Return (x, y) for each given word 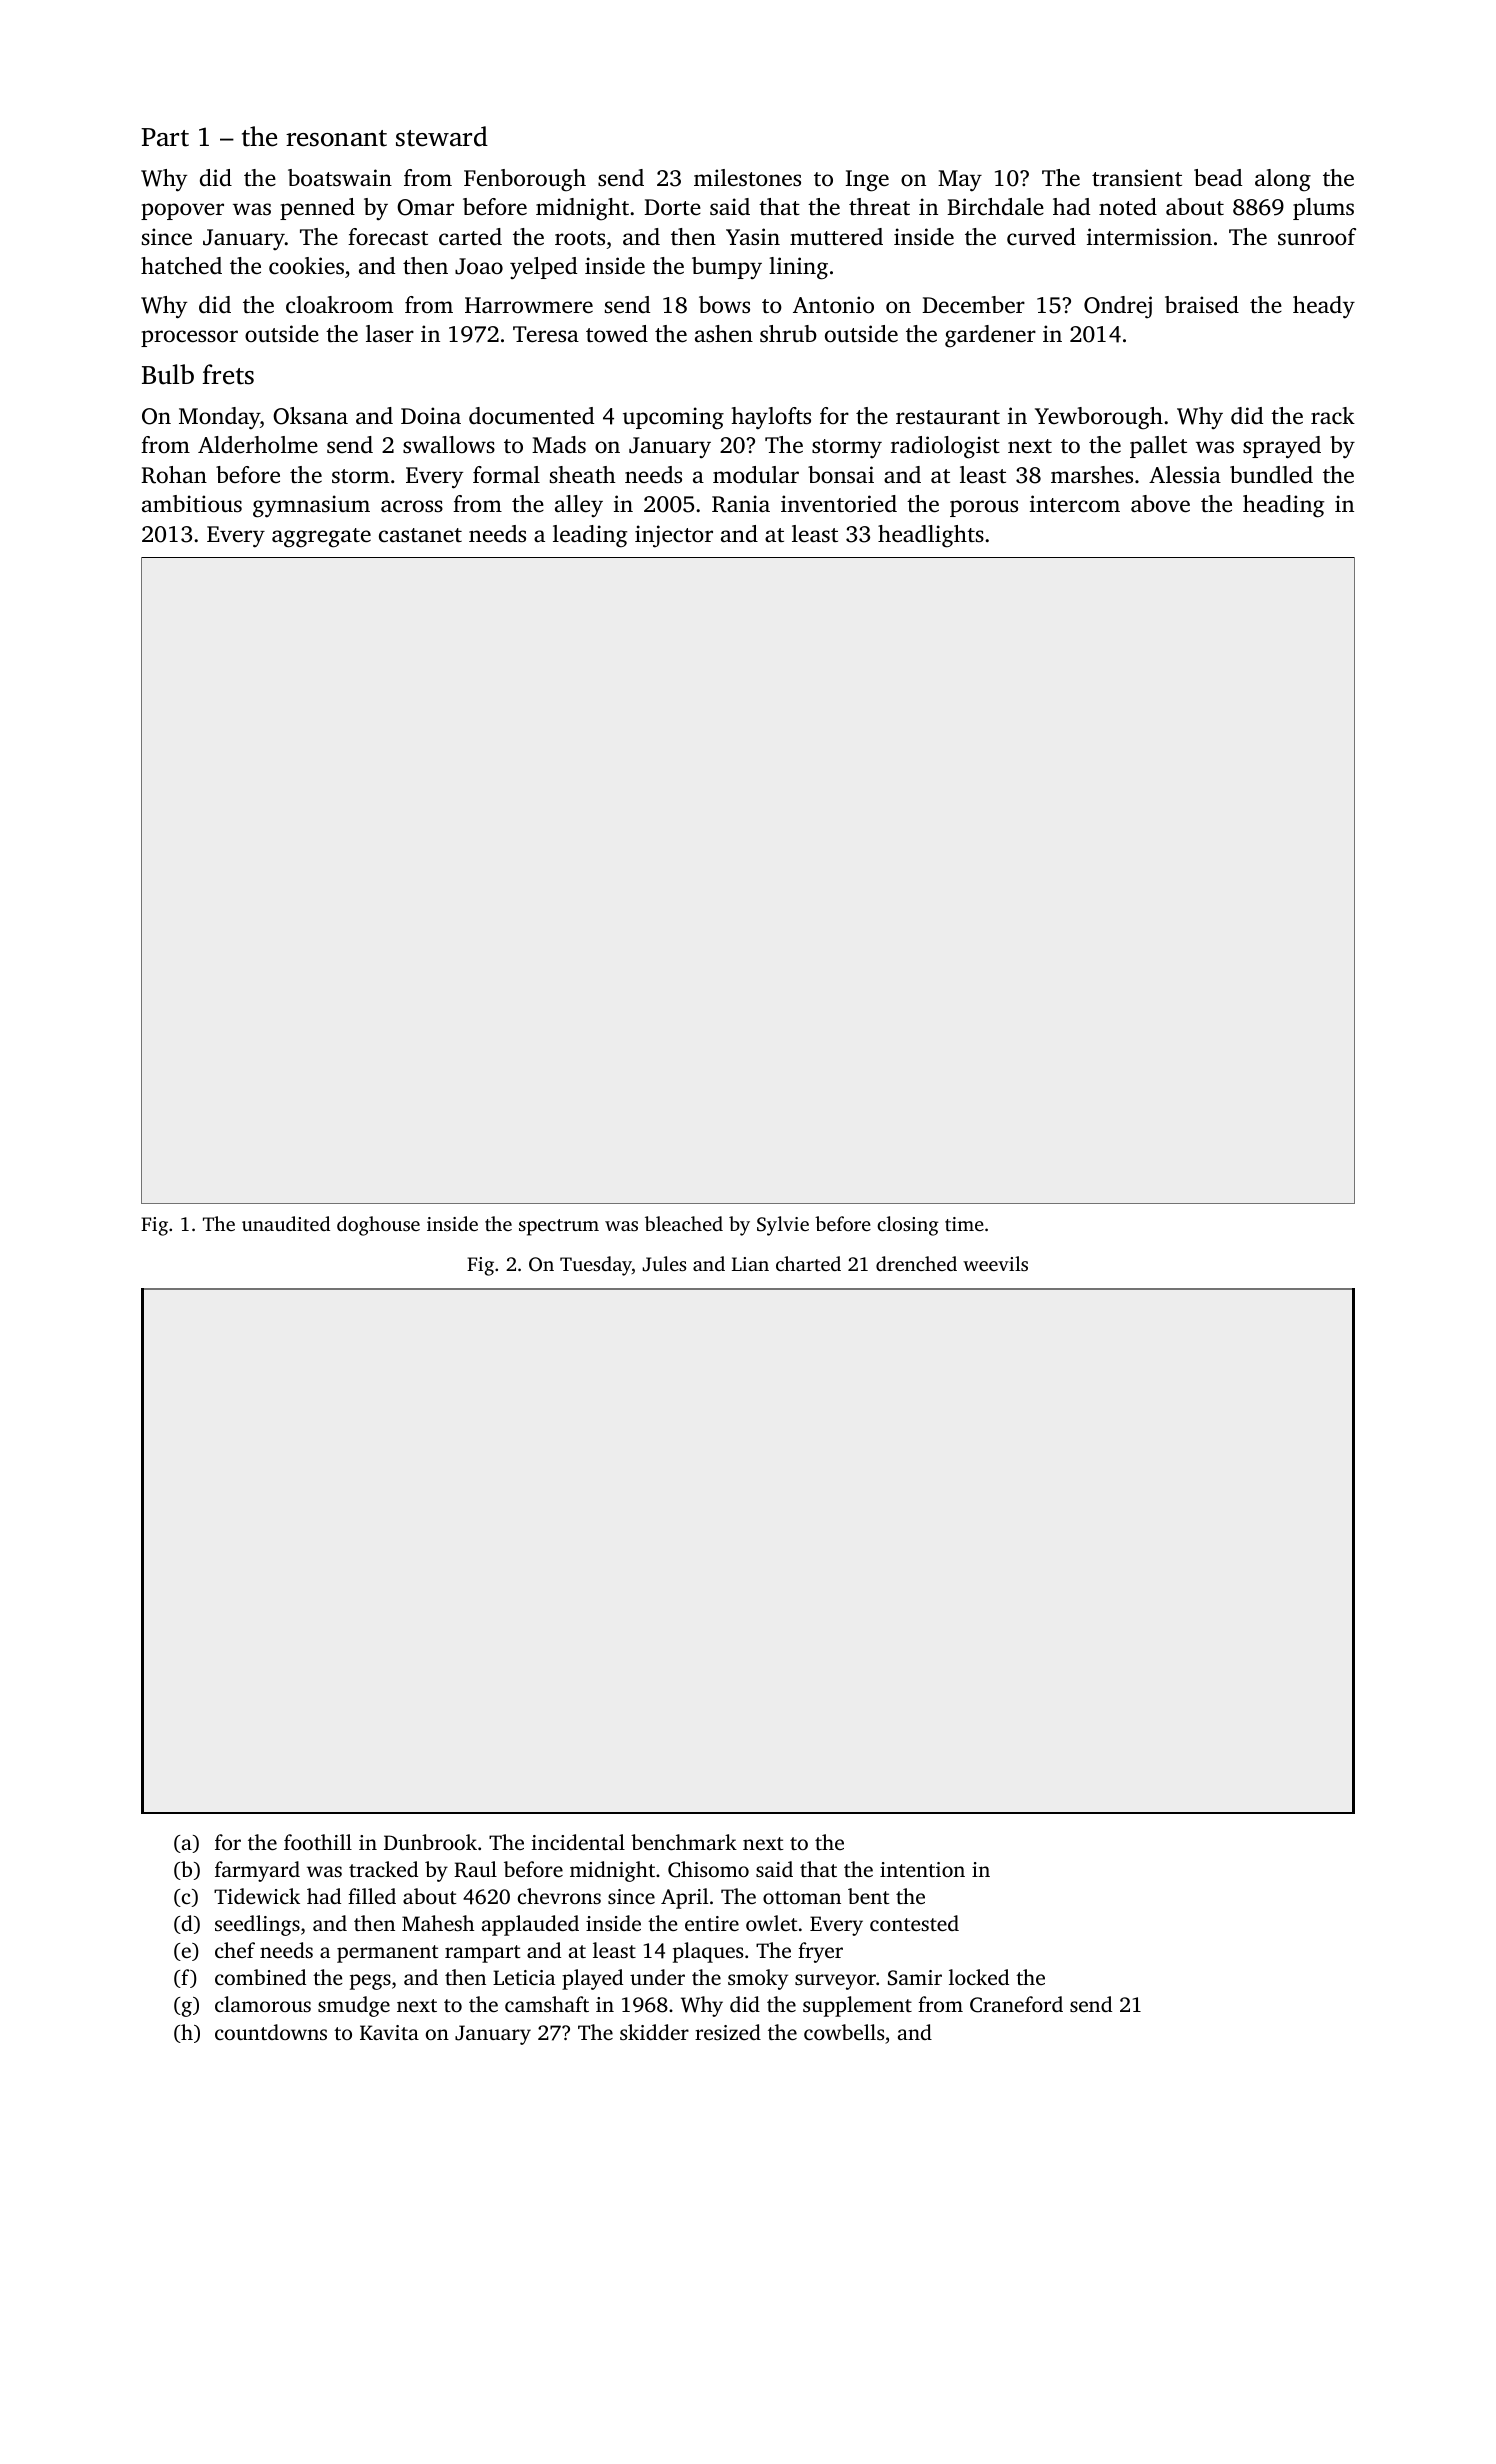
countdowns (271, 2032)
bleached (684, 1223)
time (964, 1224)
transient (1137, 178)
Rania (741, 504)
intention (922, 1869)
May (960, 181)
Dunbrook (430, 1842)
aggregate (321, 538)
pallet (1158, 447)
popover (182, 211)
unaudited (286, 1223)
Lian (750, 1264)
